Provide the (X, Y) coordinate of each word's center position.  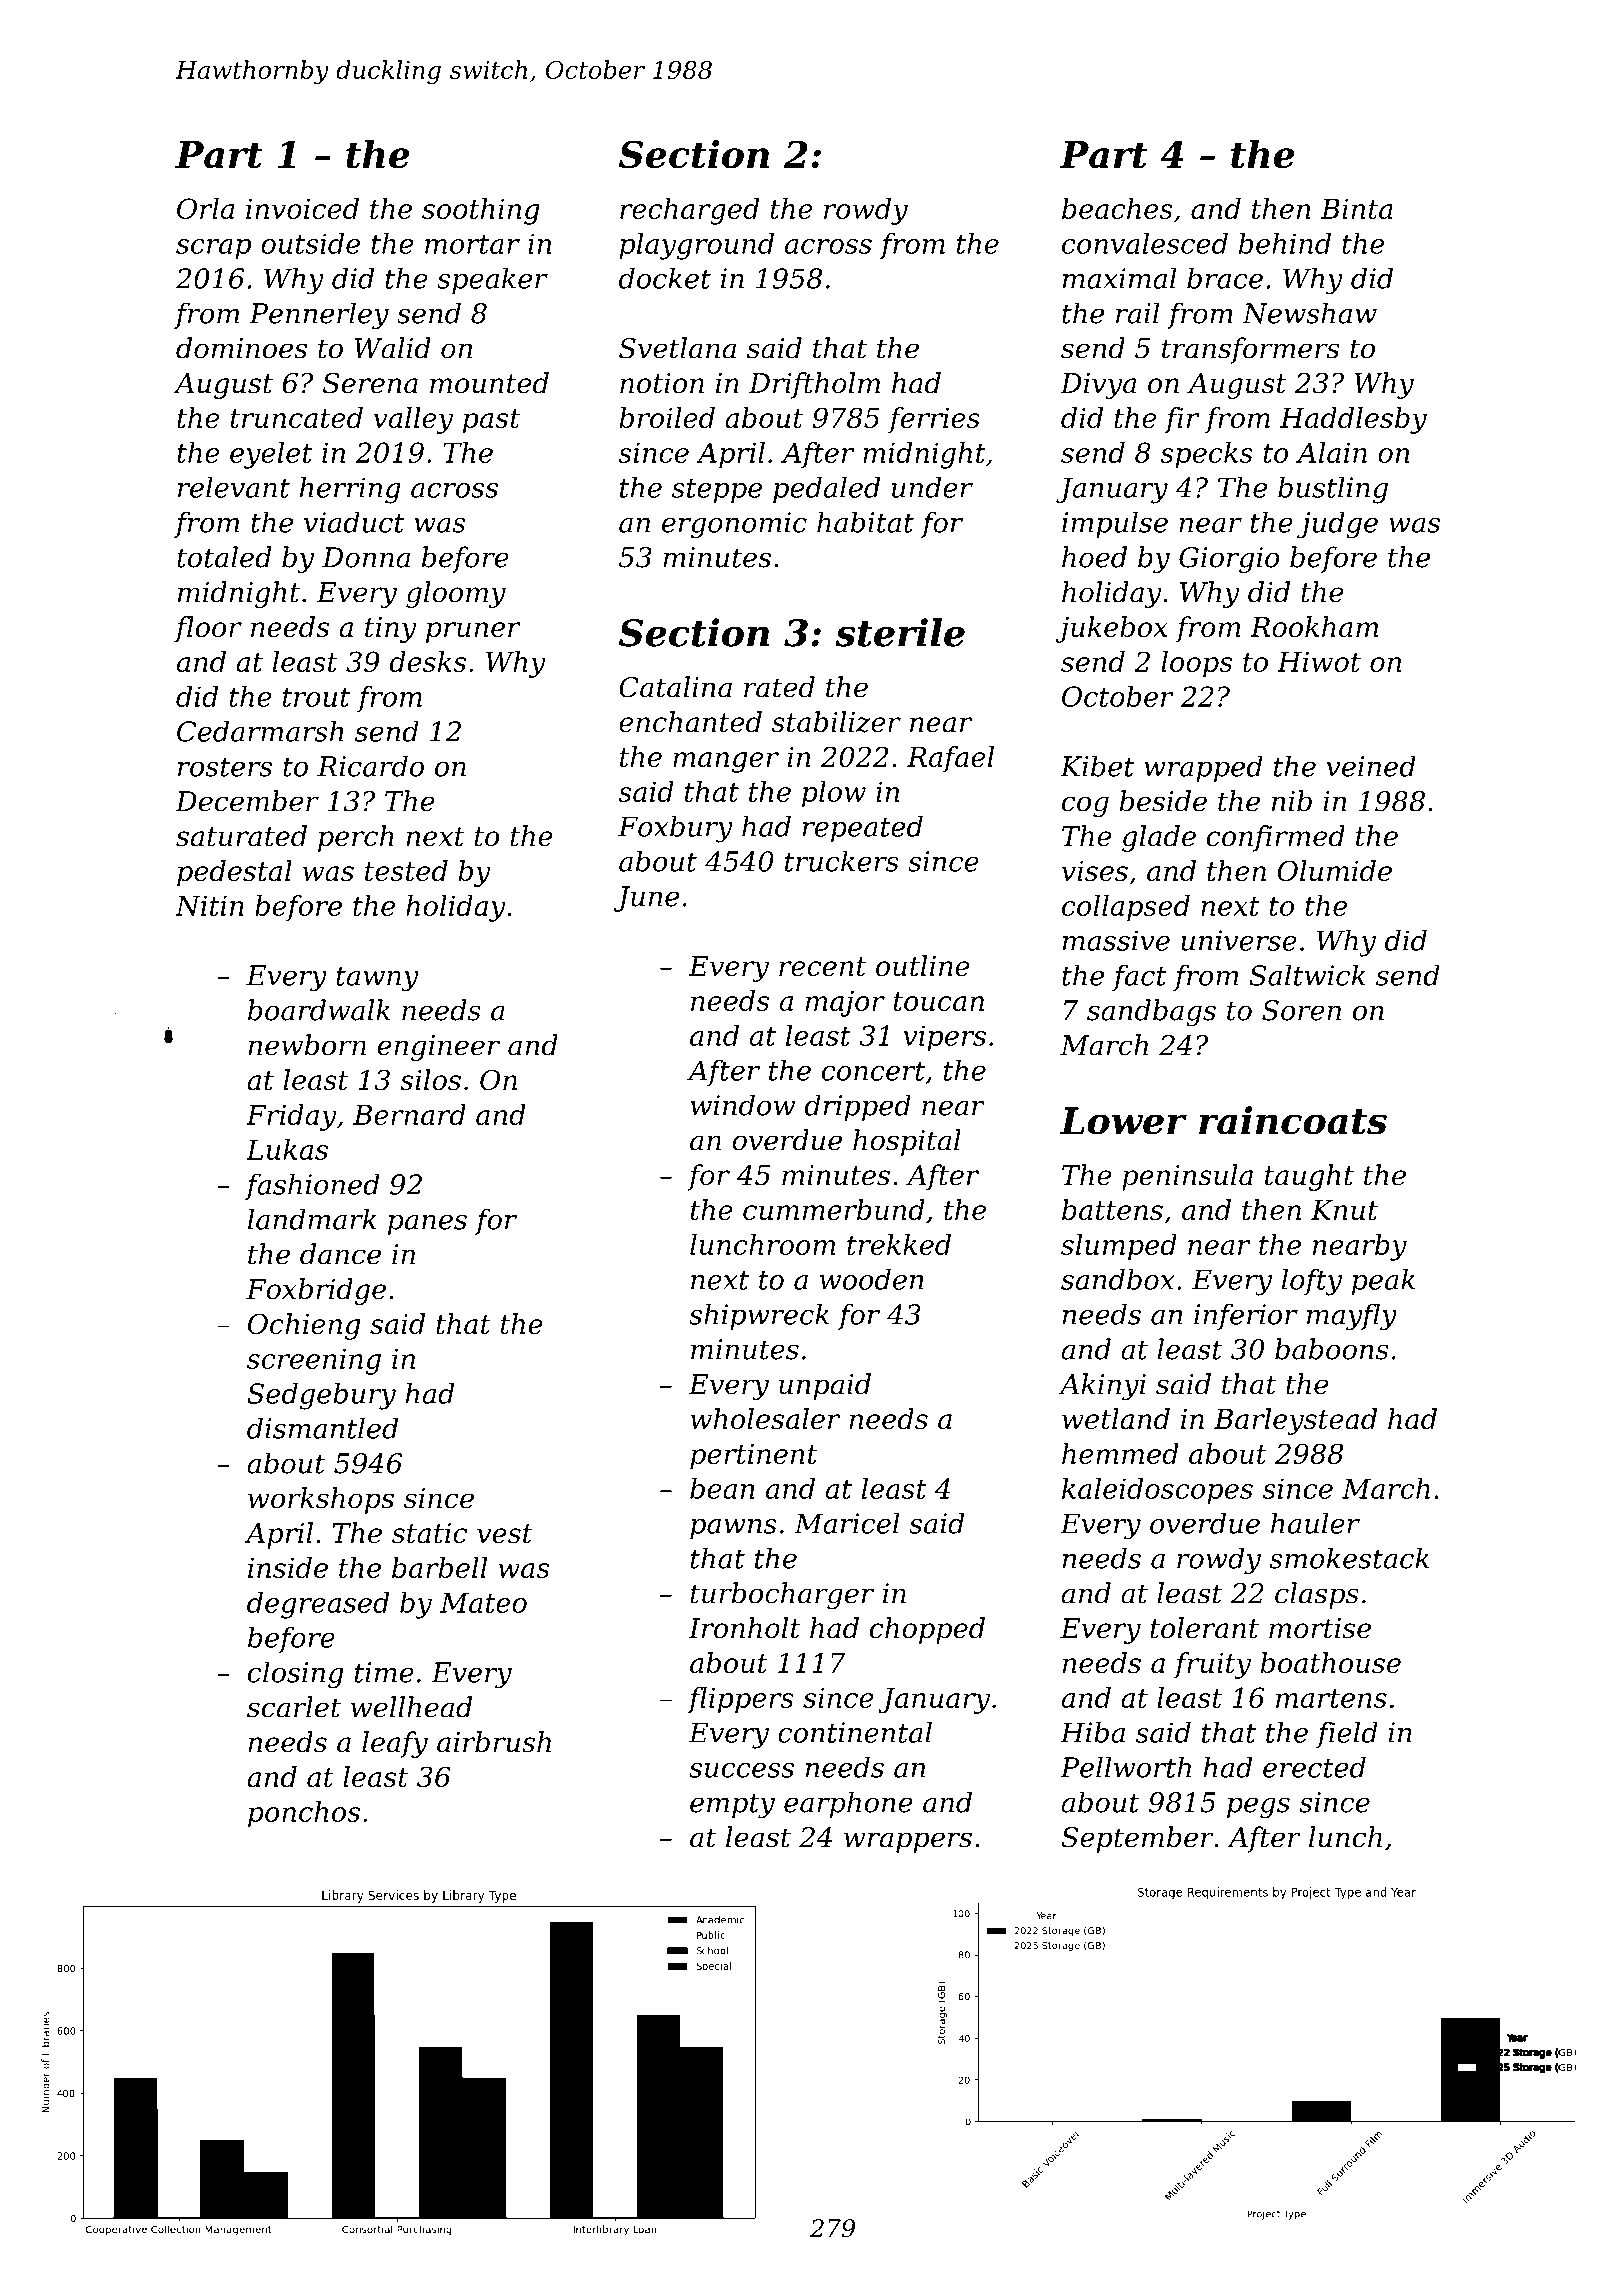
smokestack (1349, 1558)
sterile (900, 632)
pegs (1258, 1807)
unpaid (825, 1386)
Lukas (287, 1149)
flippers (740, 1700)
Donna (366, 557)
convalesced (1145, 243)
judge (1337, 525)
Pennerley (319, 316)
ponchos (304, 1814)
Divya (1098, 386)
